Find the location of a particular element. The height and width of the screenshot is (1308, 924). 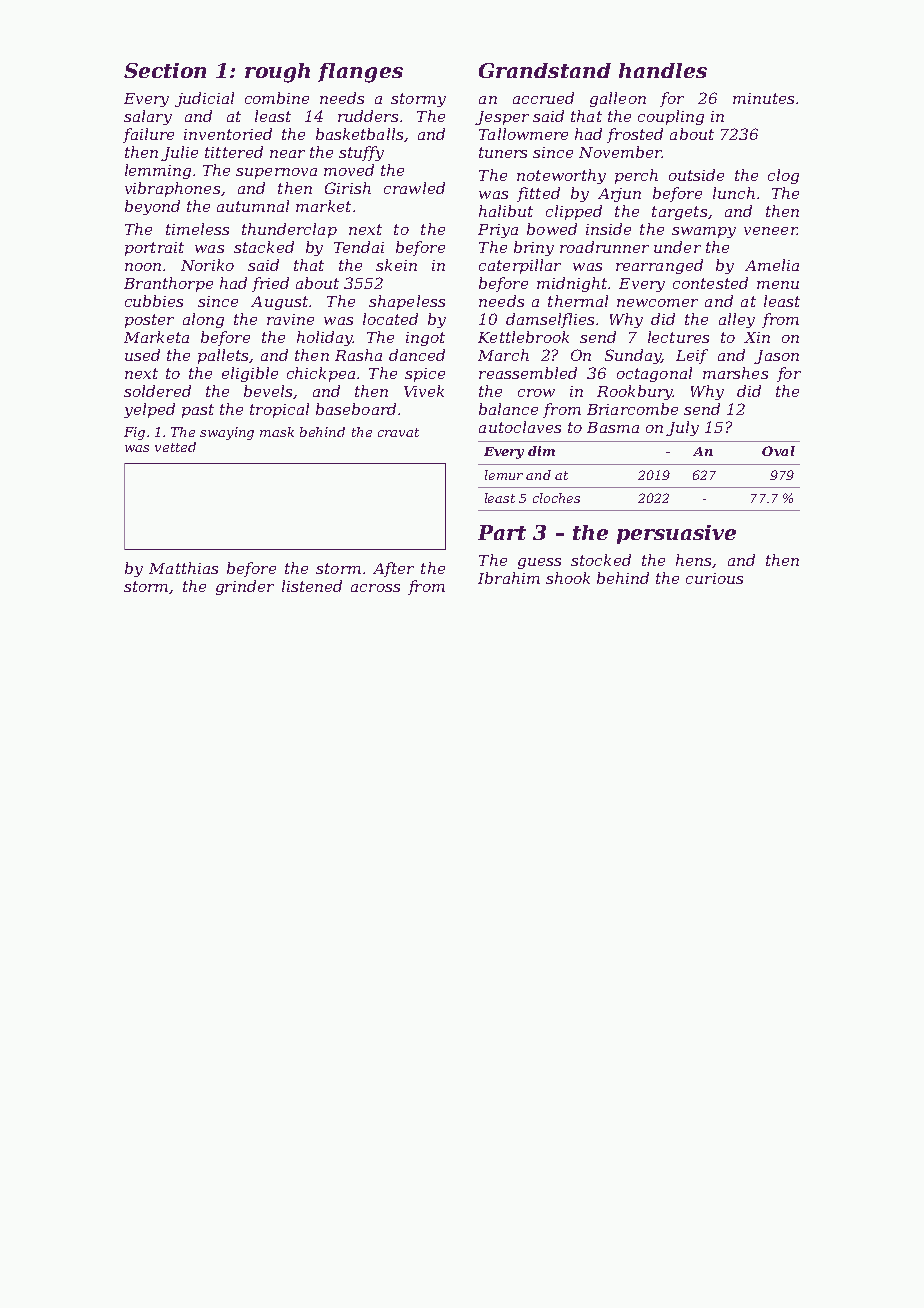

rearranged is located at coordinates (659, 266).
